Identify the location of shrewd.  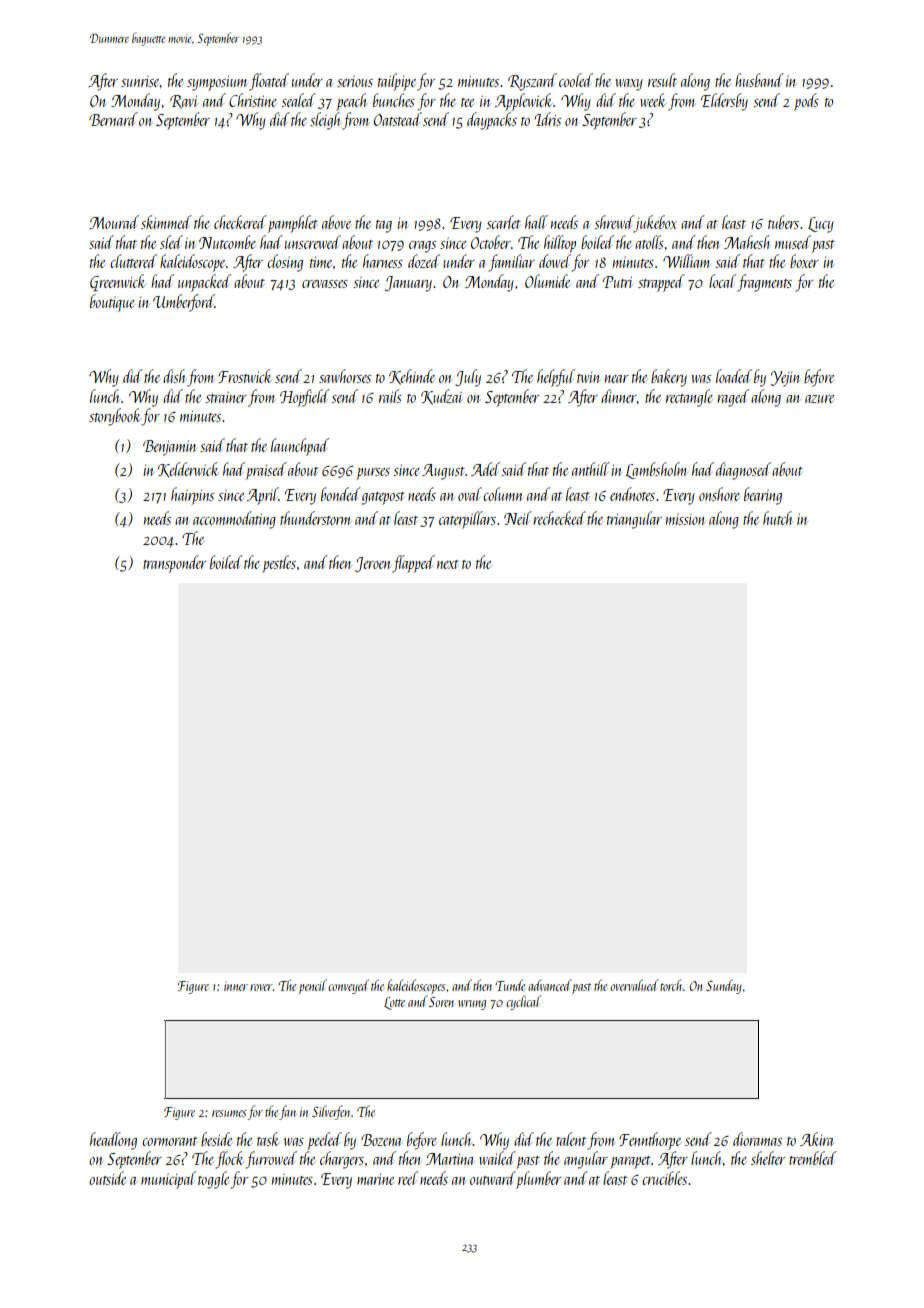
(614, 223).
